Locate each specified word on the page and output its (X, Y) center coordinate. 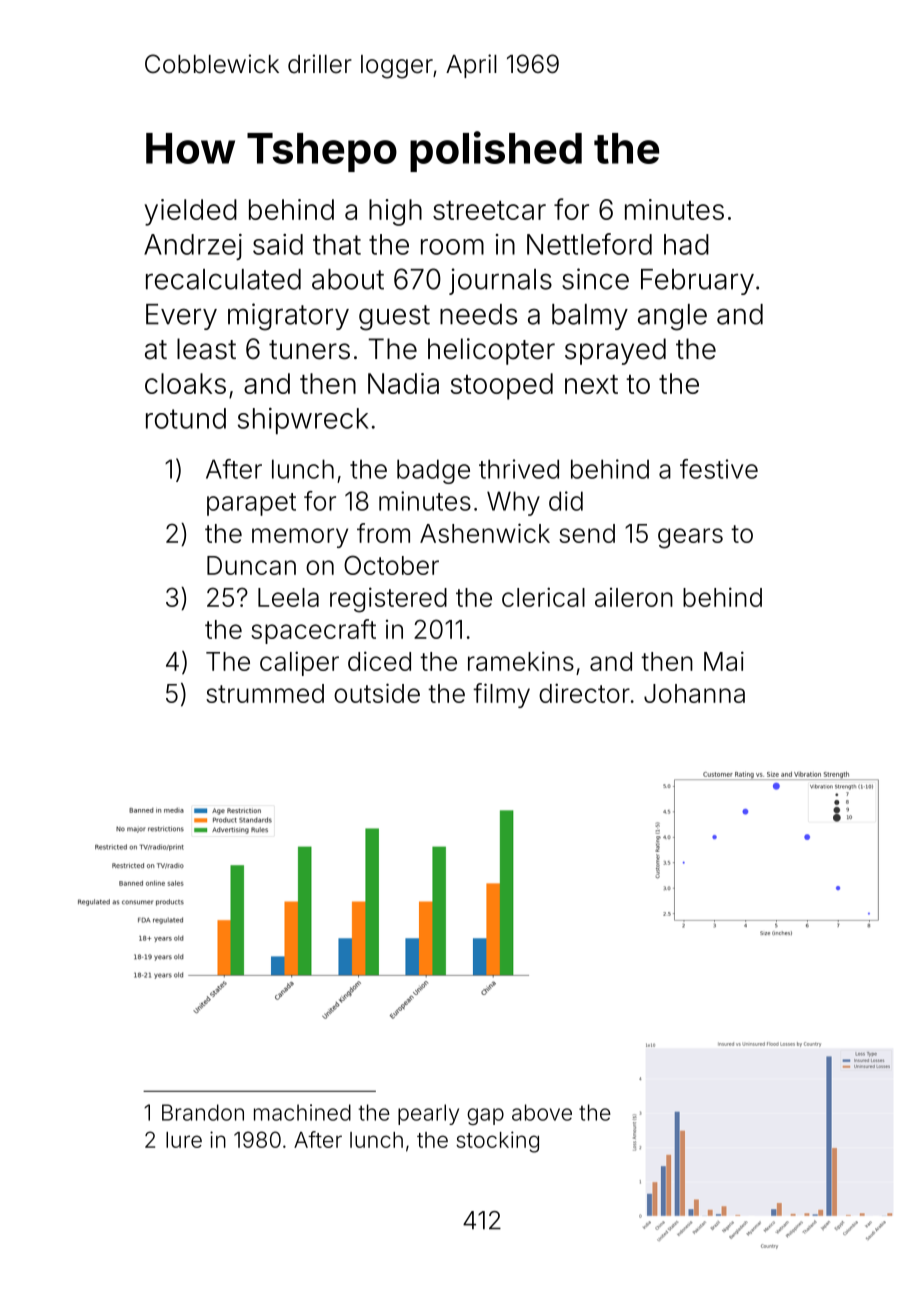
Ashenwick (485, 533)
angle (672, 317)
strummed (265, 693)
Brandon (203, 1112)
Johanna (694, 693)
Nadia (403, 383)
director (584, 693)
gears (690, 538)
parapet (251, 504)
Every (181, 317)
